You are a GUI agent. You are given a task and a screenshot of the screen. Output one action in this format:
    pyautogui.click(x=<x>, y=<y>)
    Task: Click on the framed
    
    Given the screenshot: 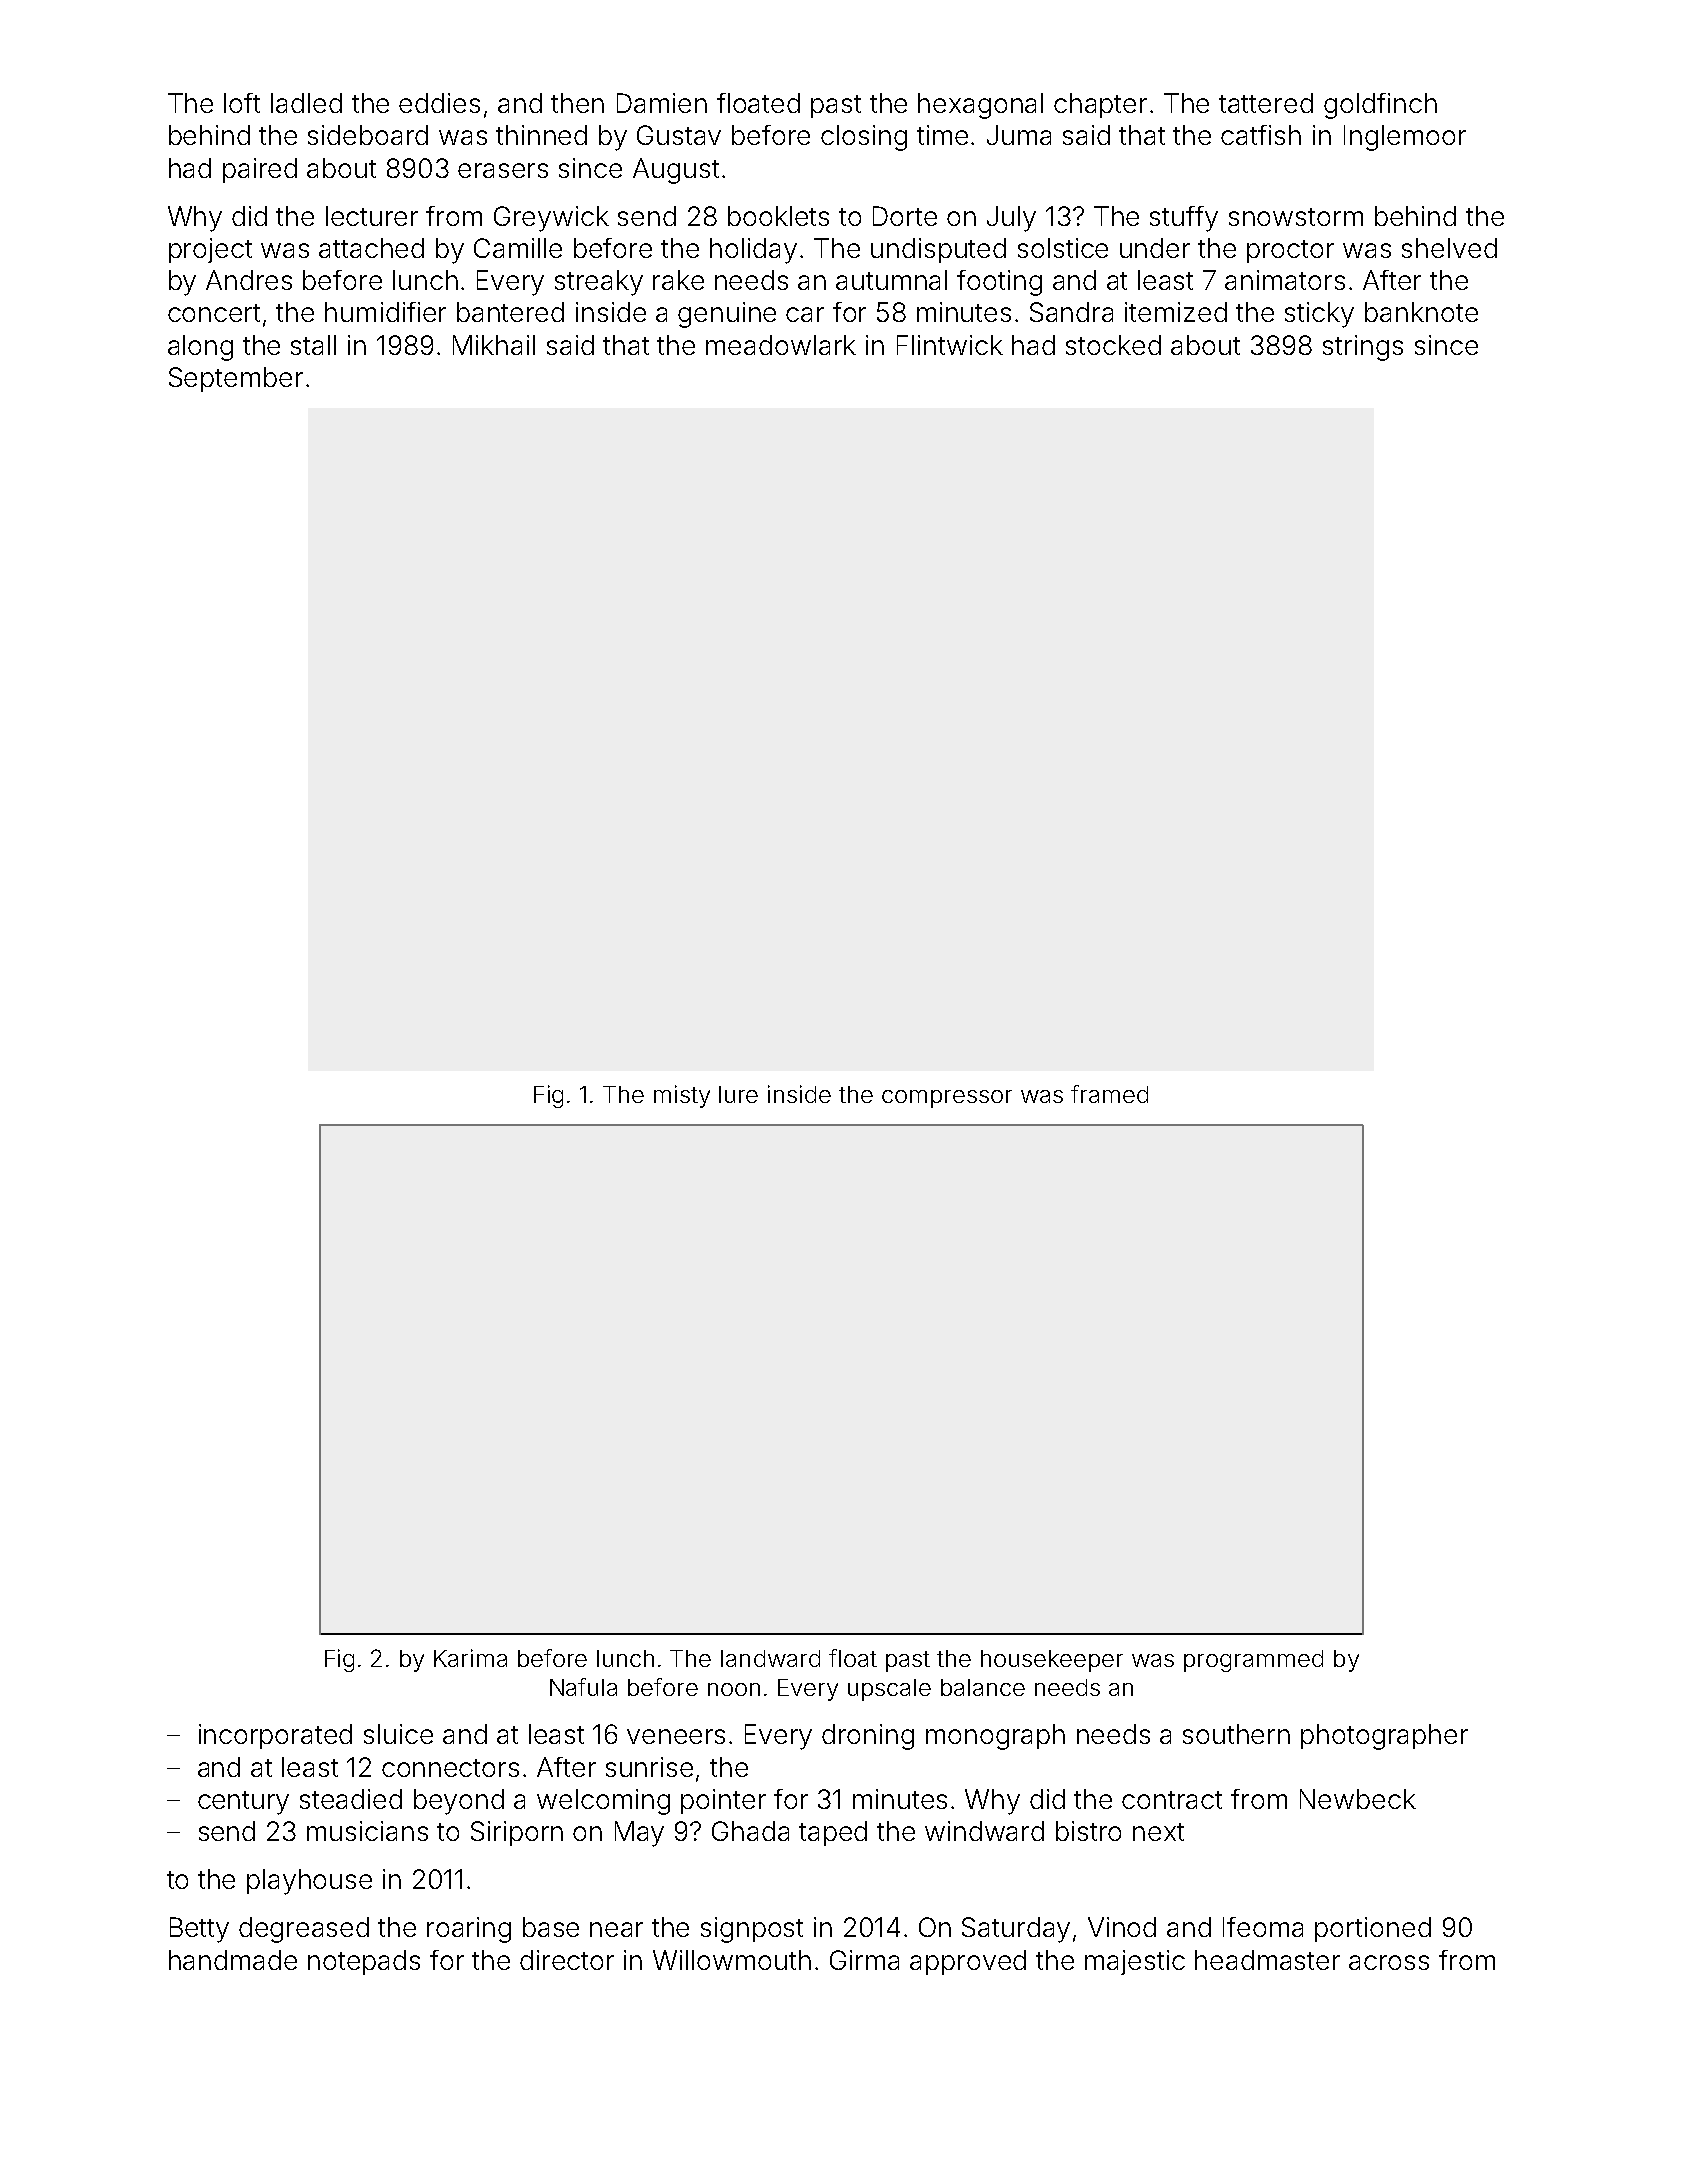 What is the action you would take?
    pyautogui.click(x=1109, y=1094)
